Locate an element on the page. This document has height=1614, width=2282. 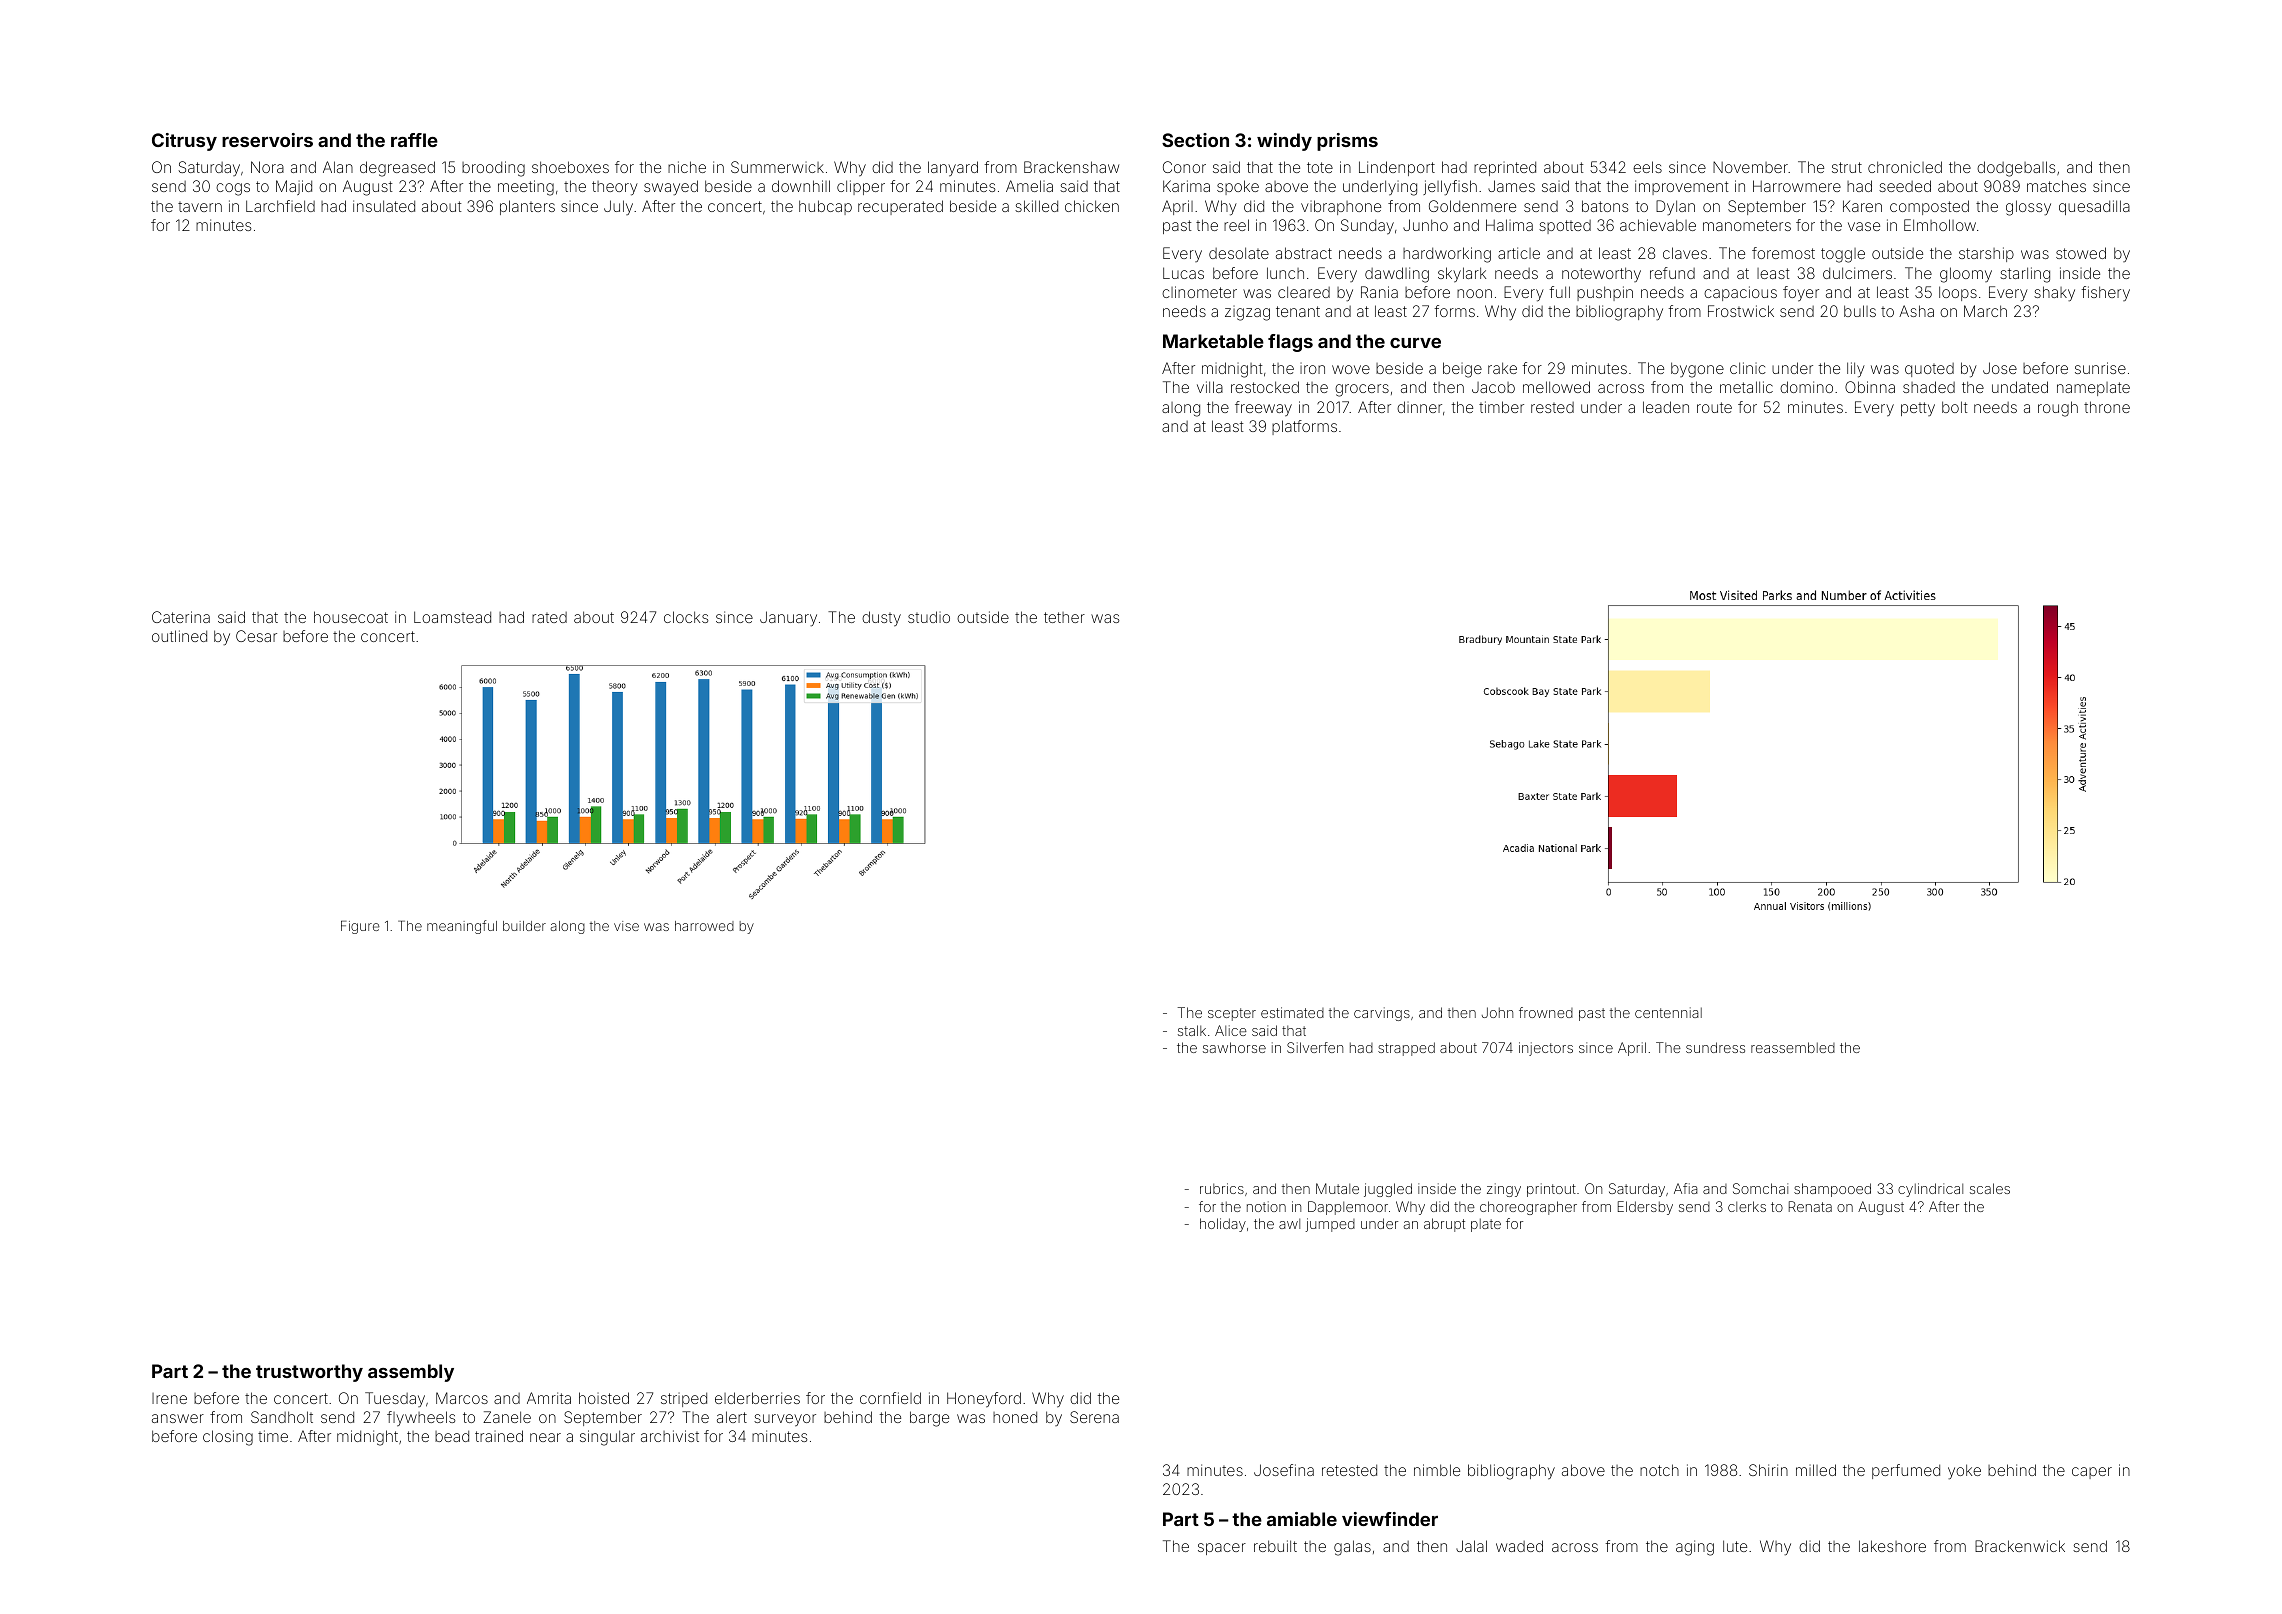
meaningful is located at coordinates (462, 927).
